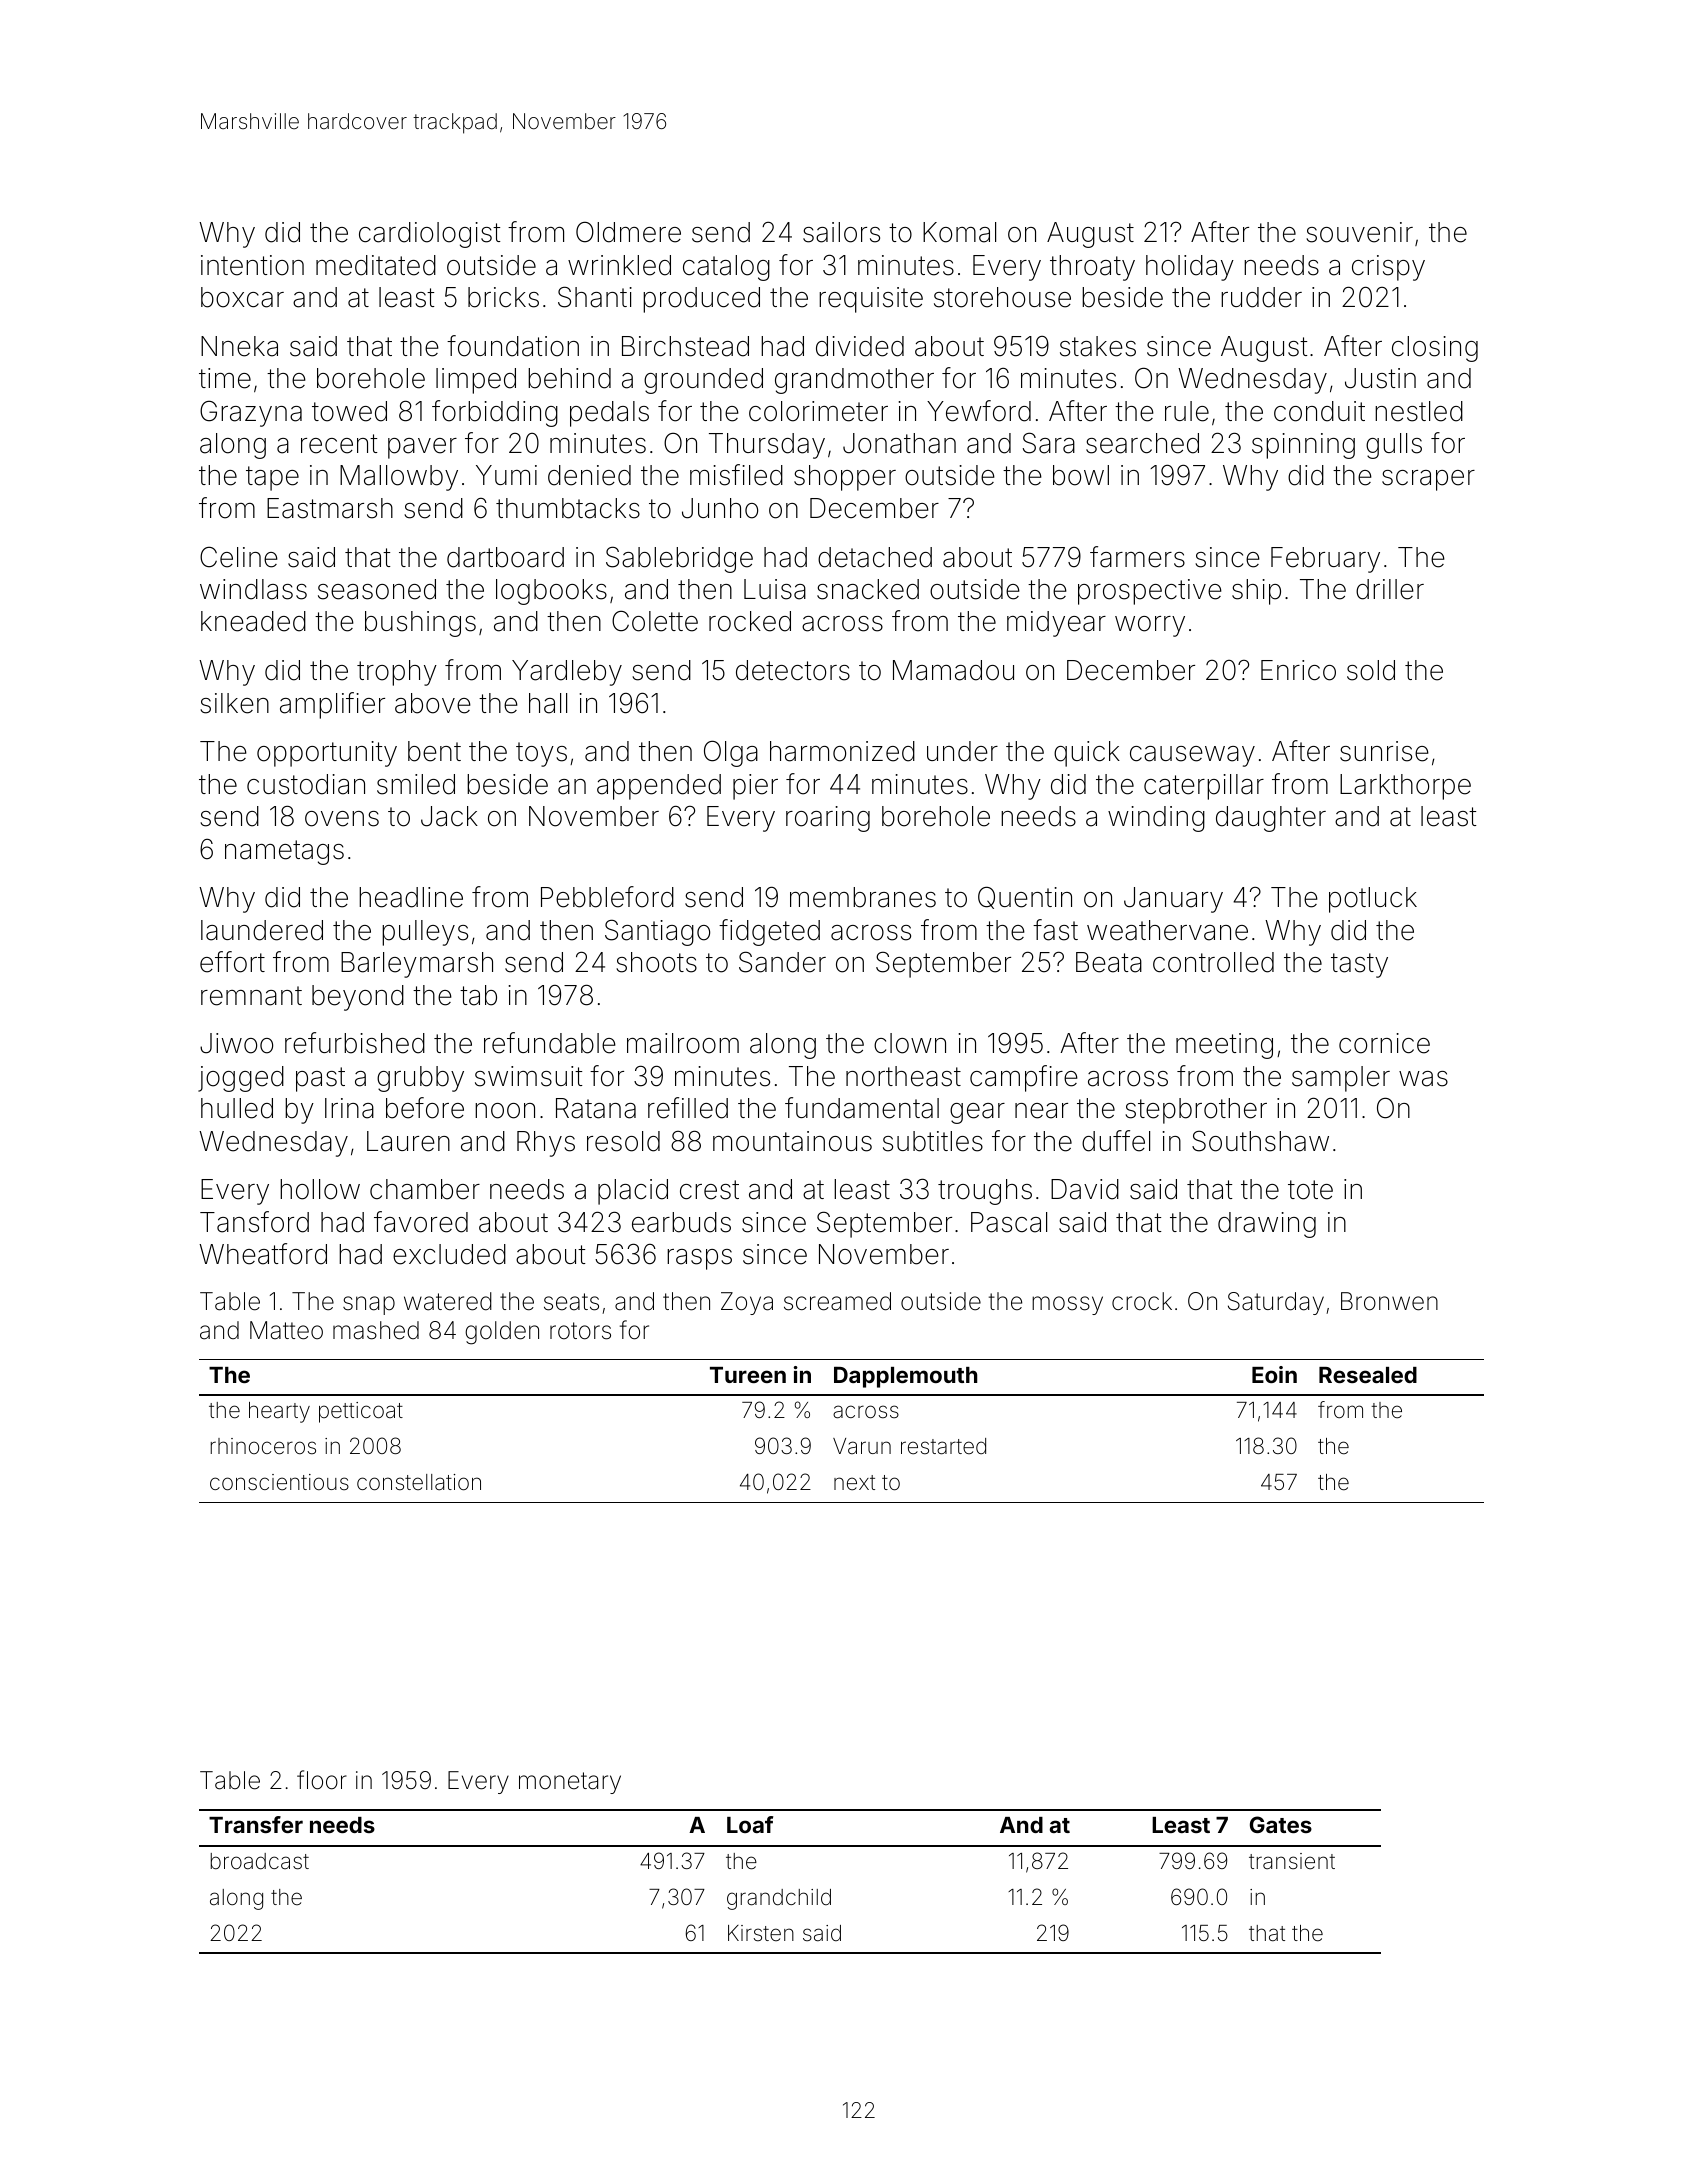 This screenshot has width=1683, height=2178. What do you see at coordinates (1292, 1861) in the screenshot?
I see `transient` at bounding box center [1292, 1861].
